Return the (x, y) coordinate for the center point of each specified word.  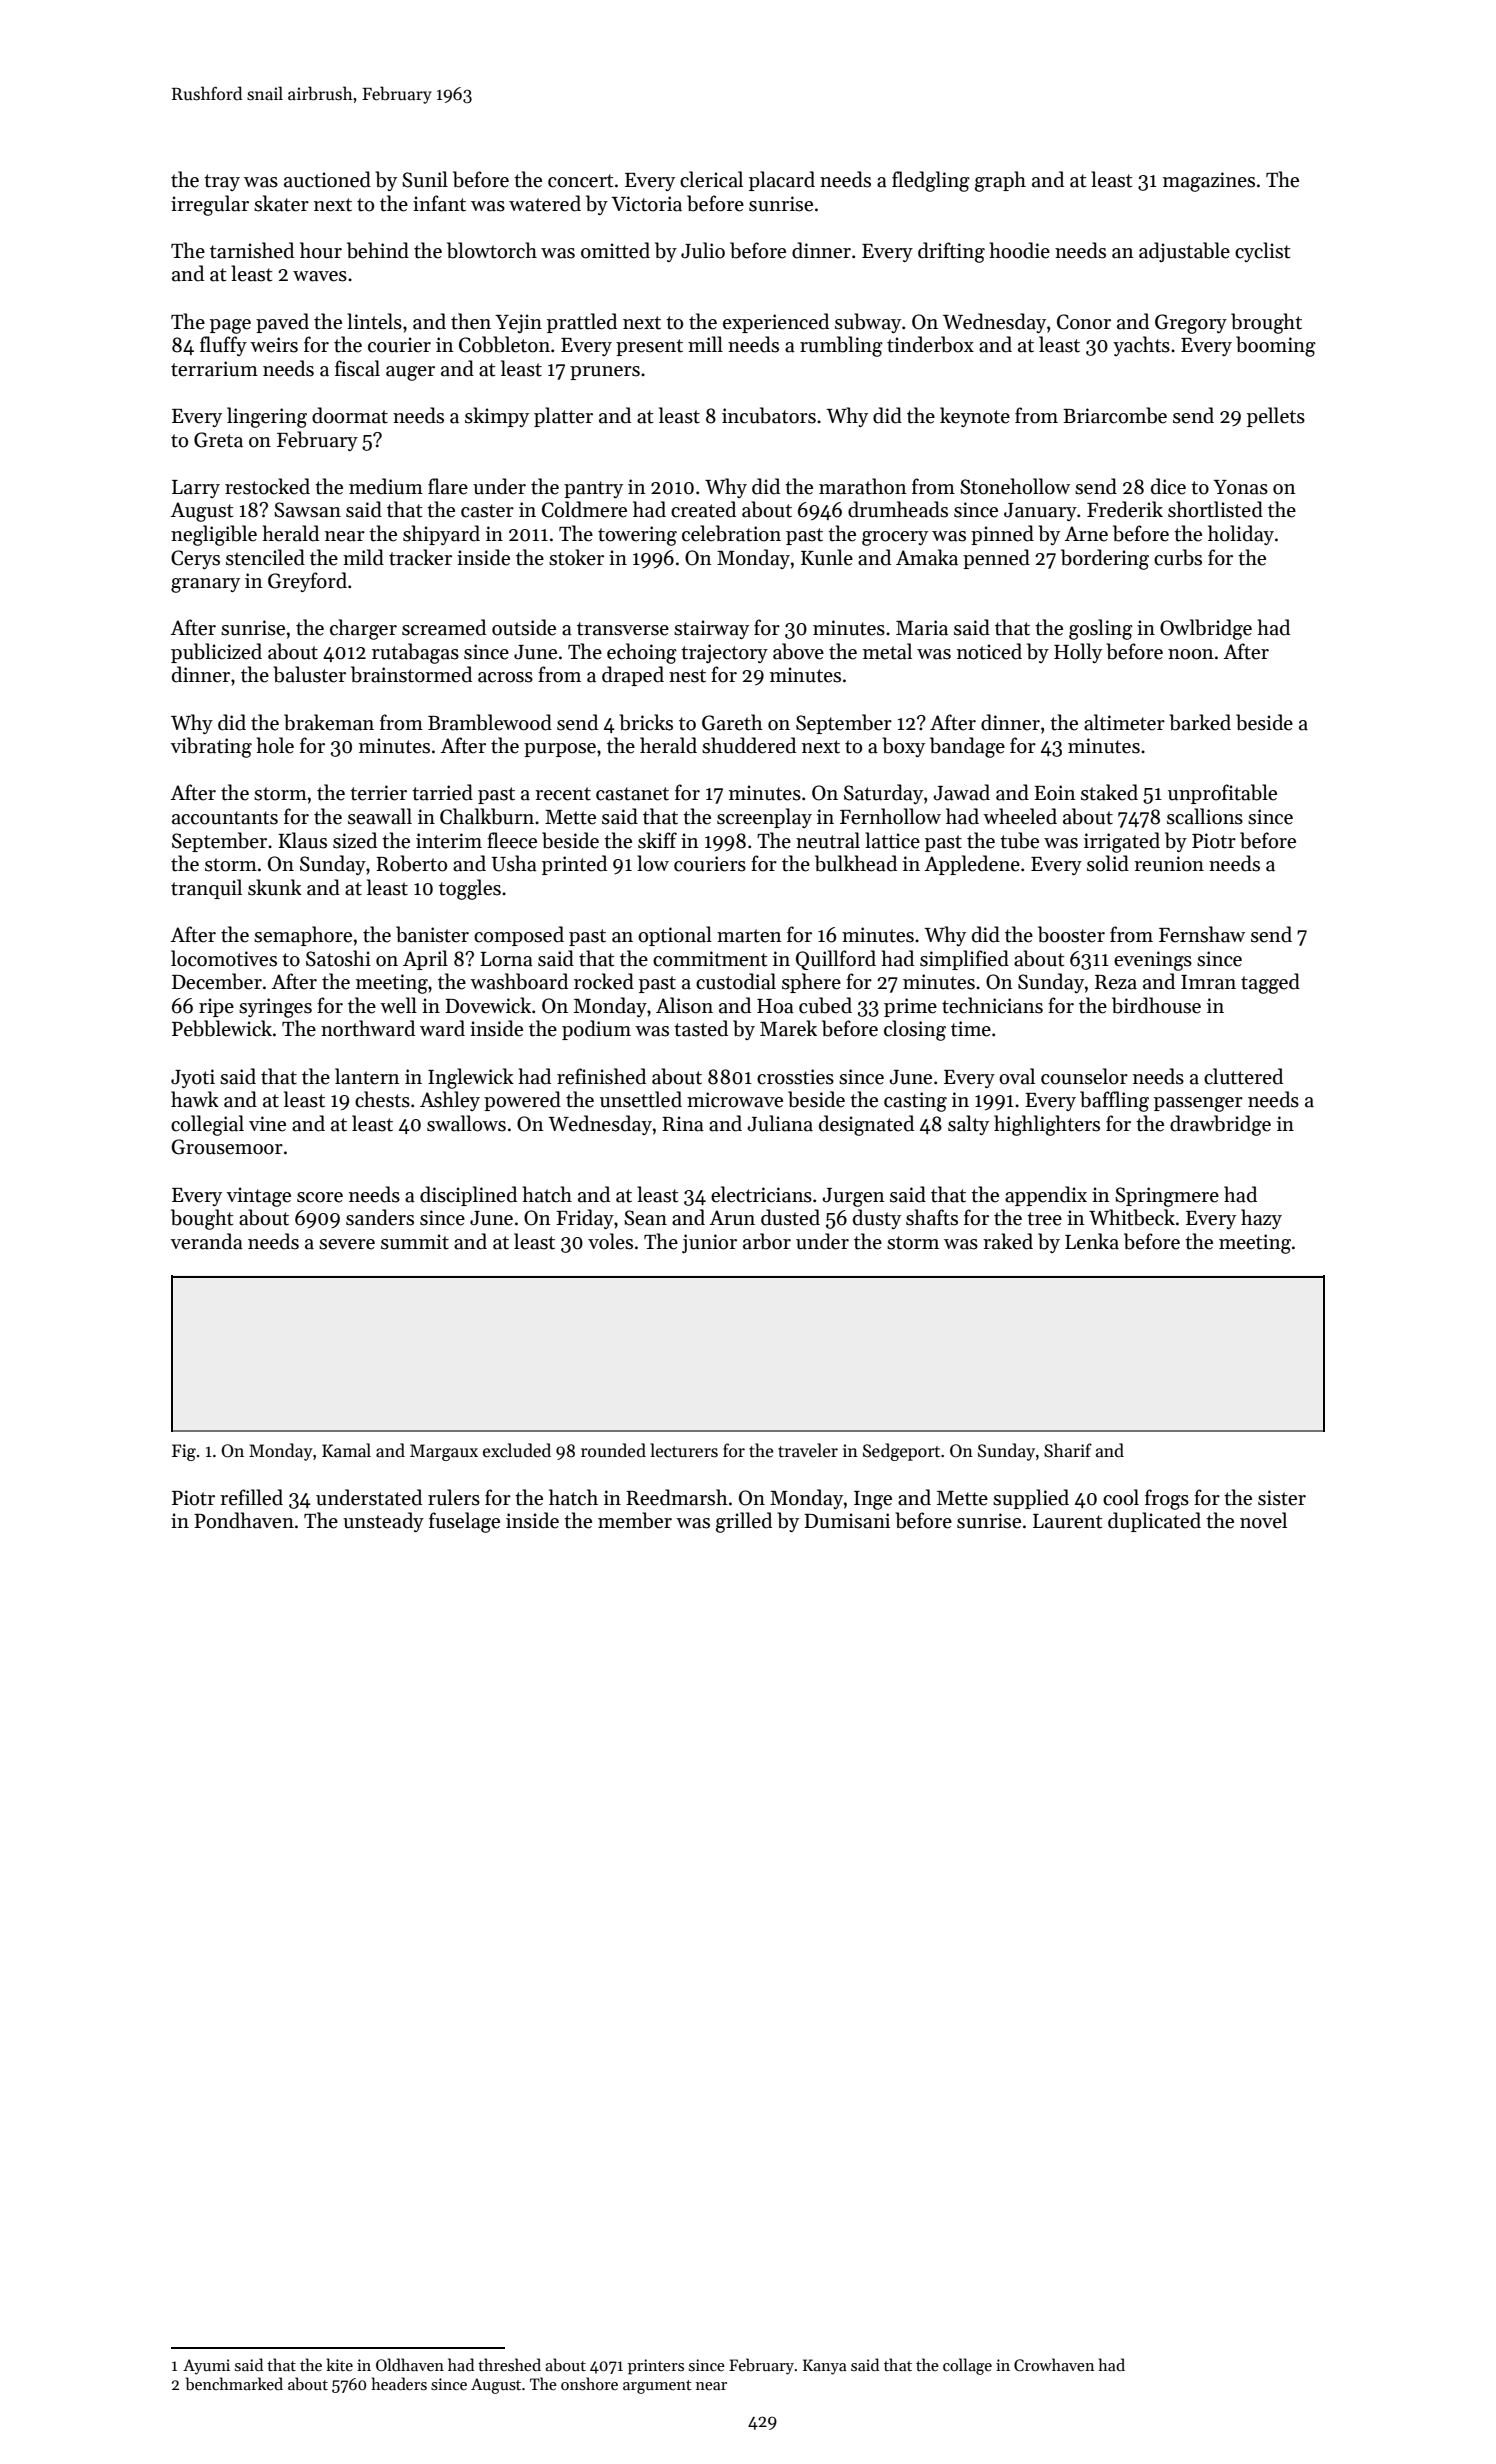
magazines (1209, 182)
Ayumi (206, 2367)
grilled (744, 1522)
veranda (206, 1241)
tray (222, 182)
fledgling (931, 181)
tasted (701, 1028)
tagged (1270, 983)
